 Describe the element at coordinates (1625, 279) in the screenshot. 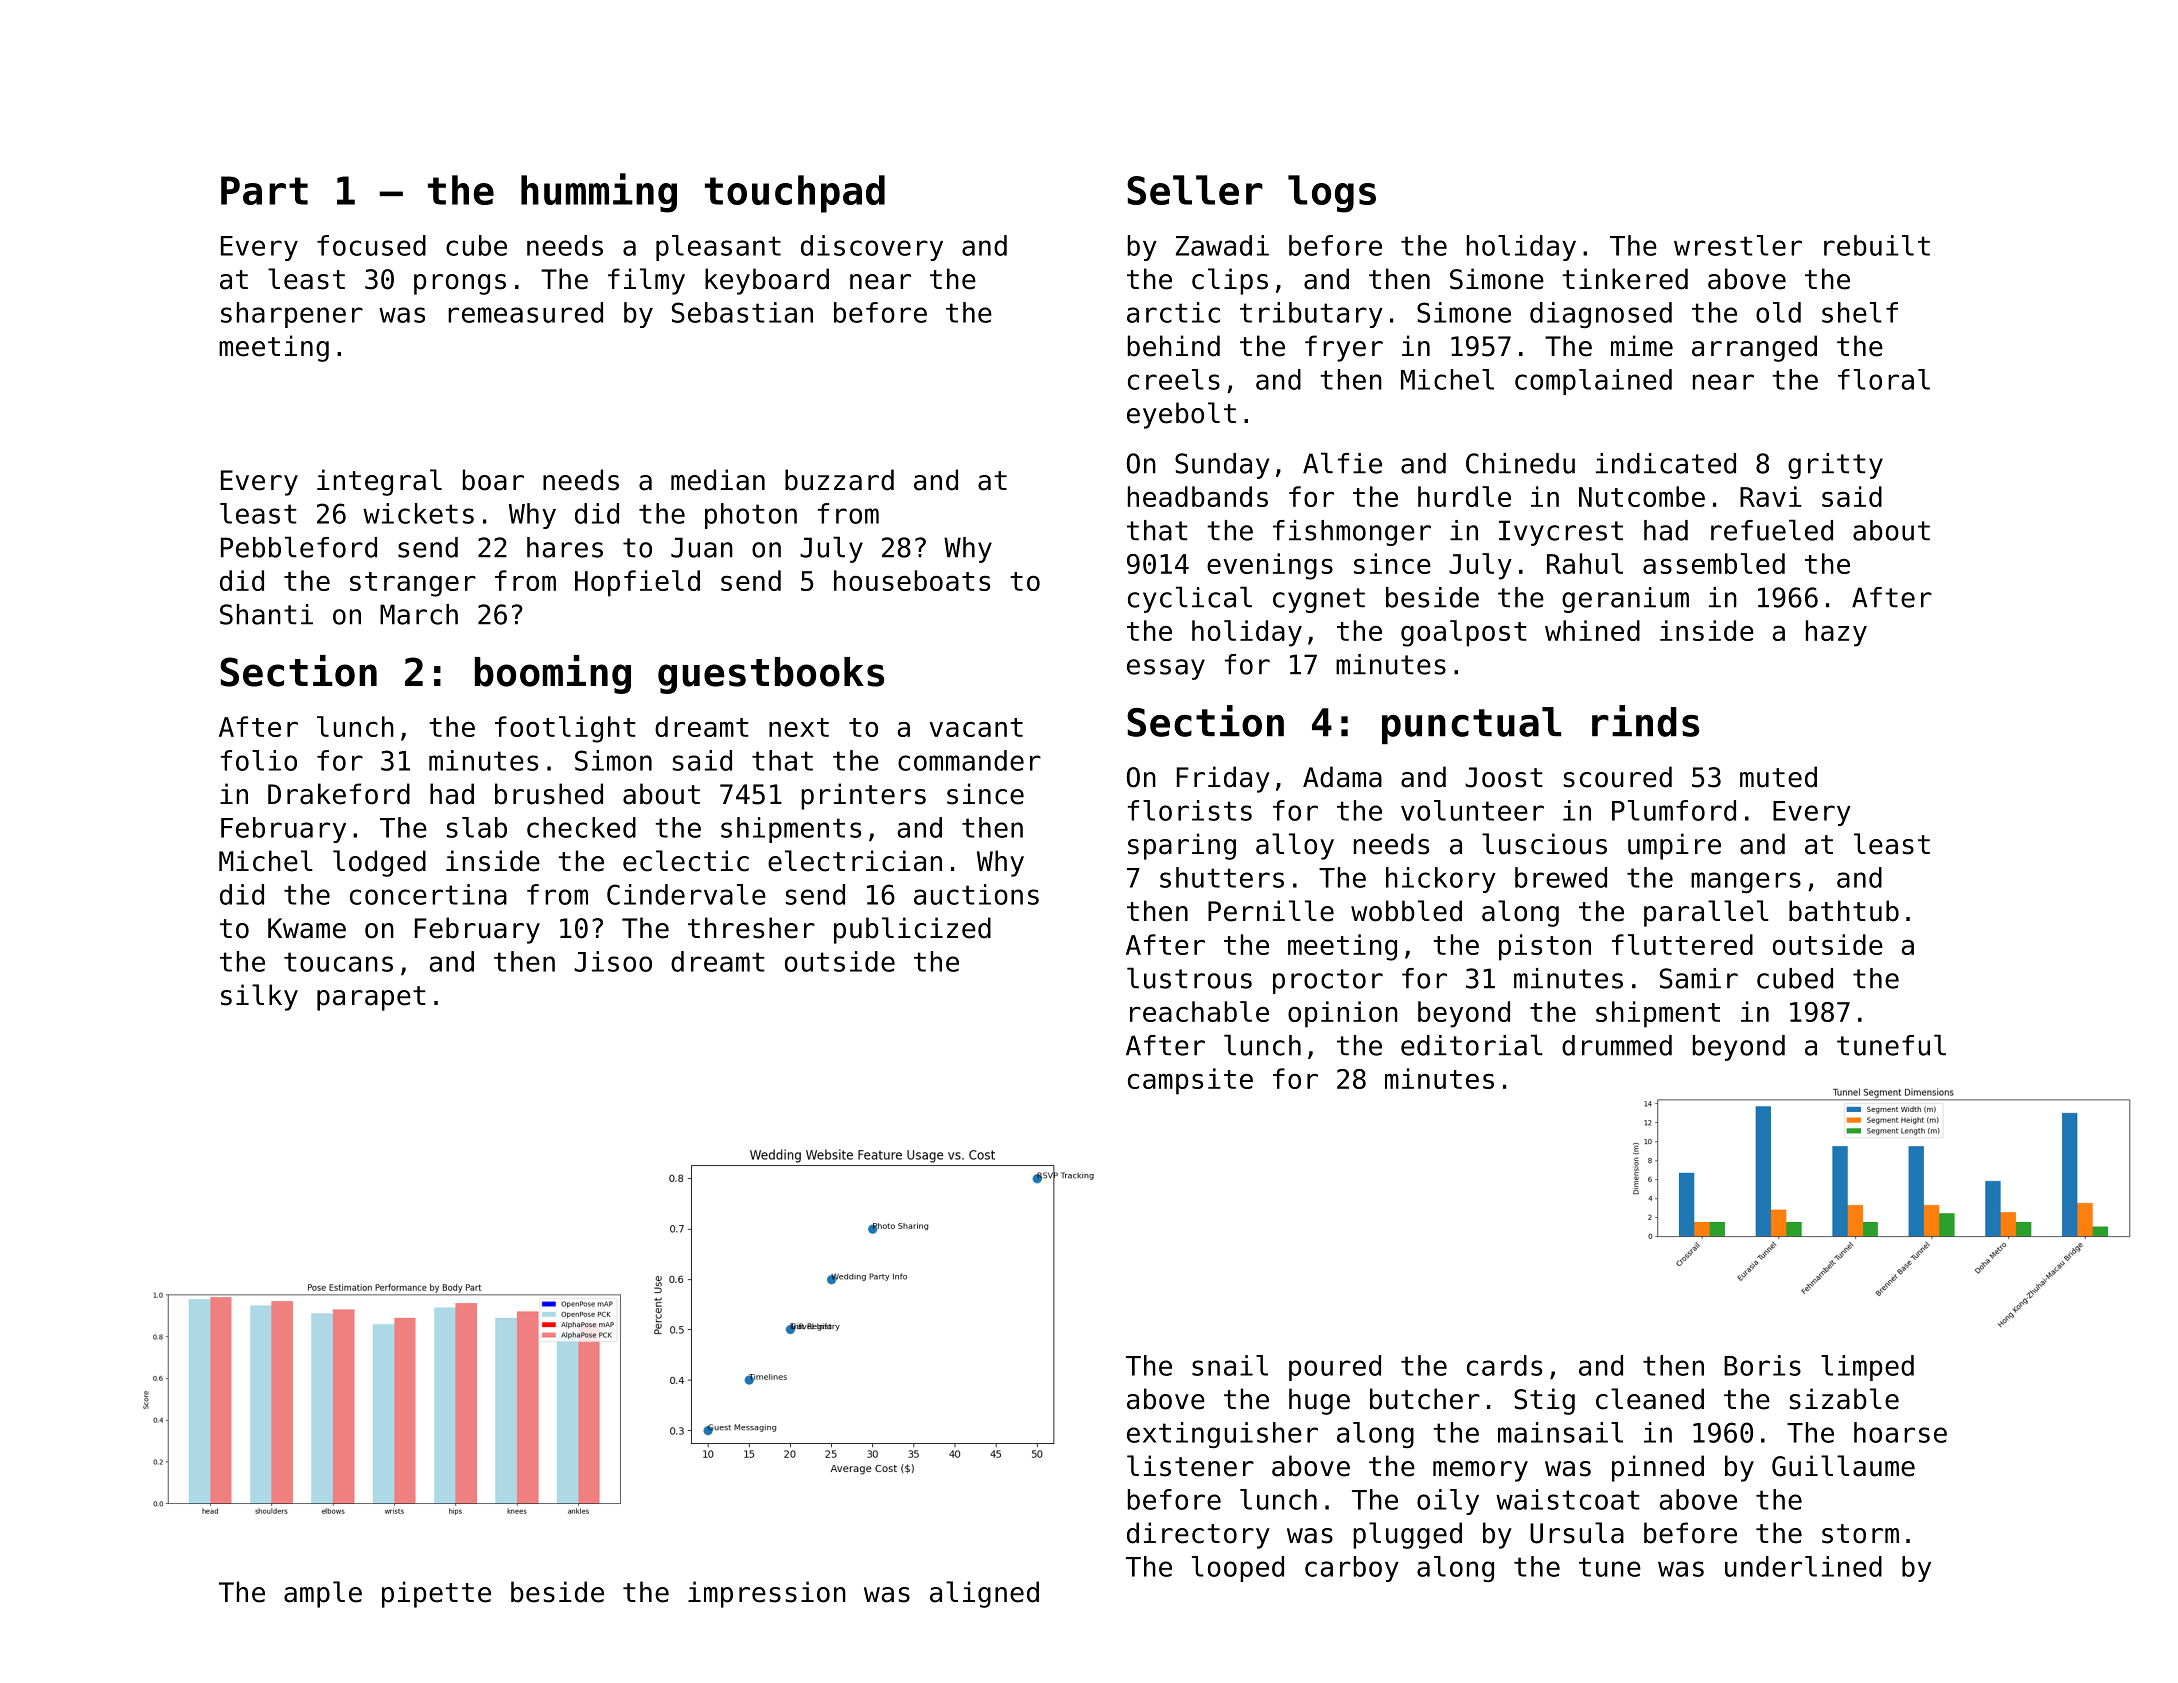

I see `tinkered` at that location.
